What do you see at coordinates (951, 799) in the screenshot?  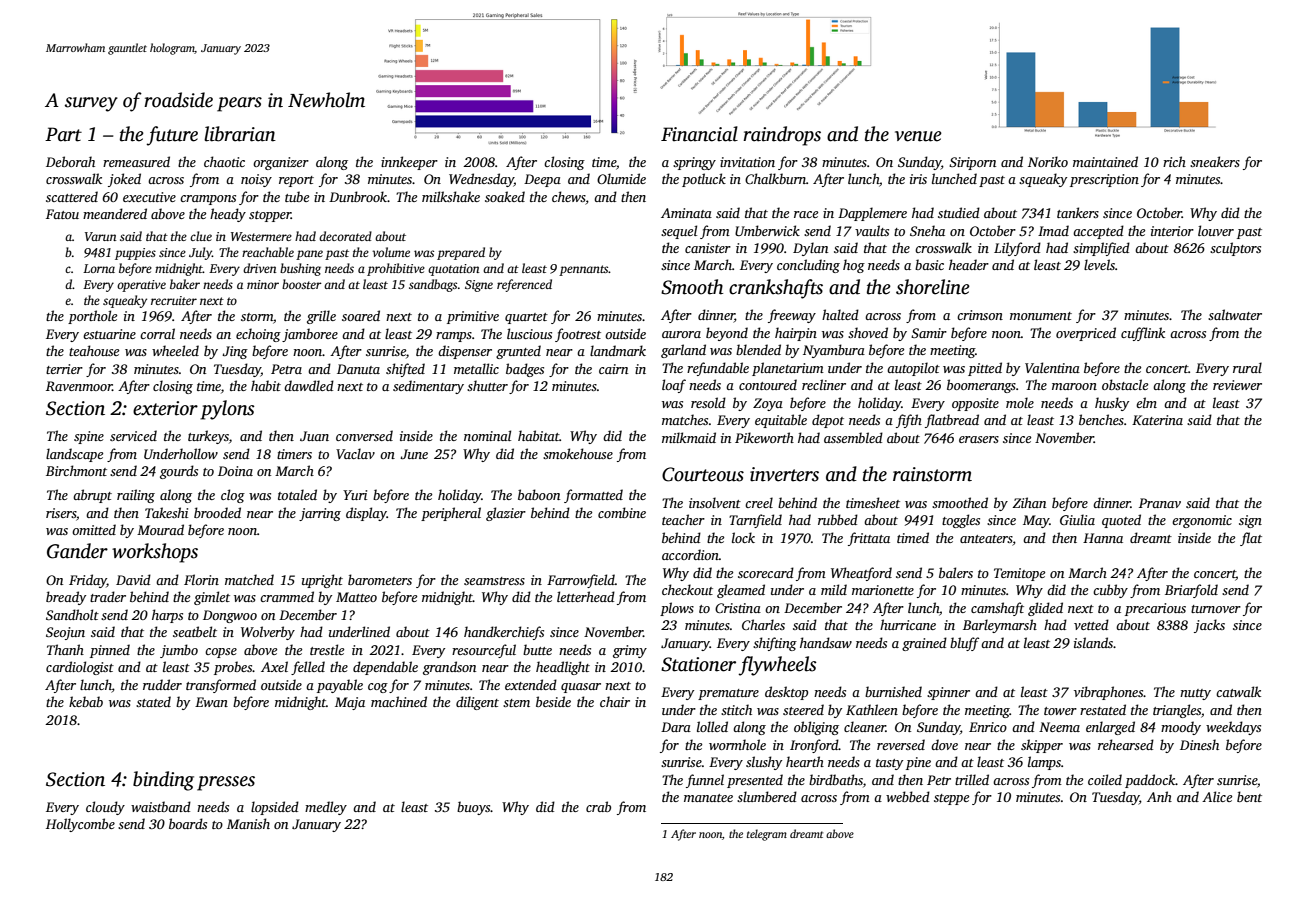 I see `steppe` at bounding box center [951, 799].
